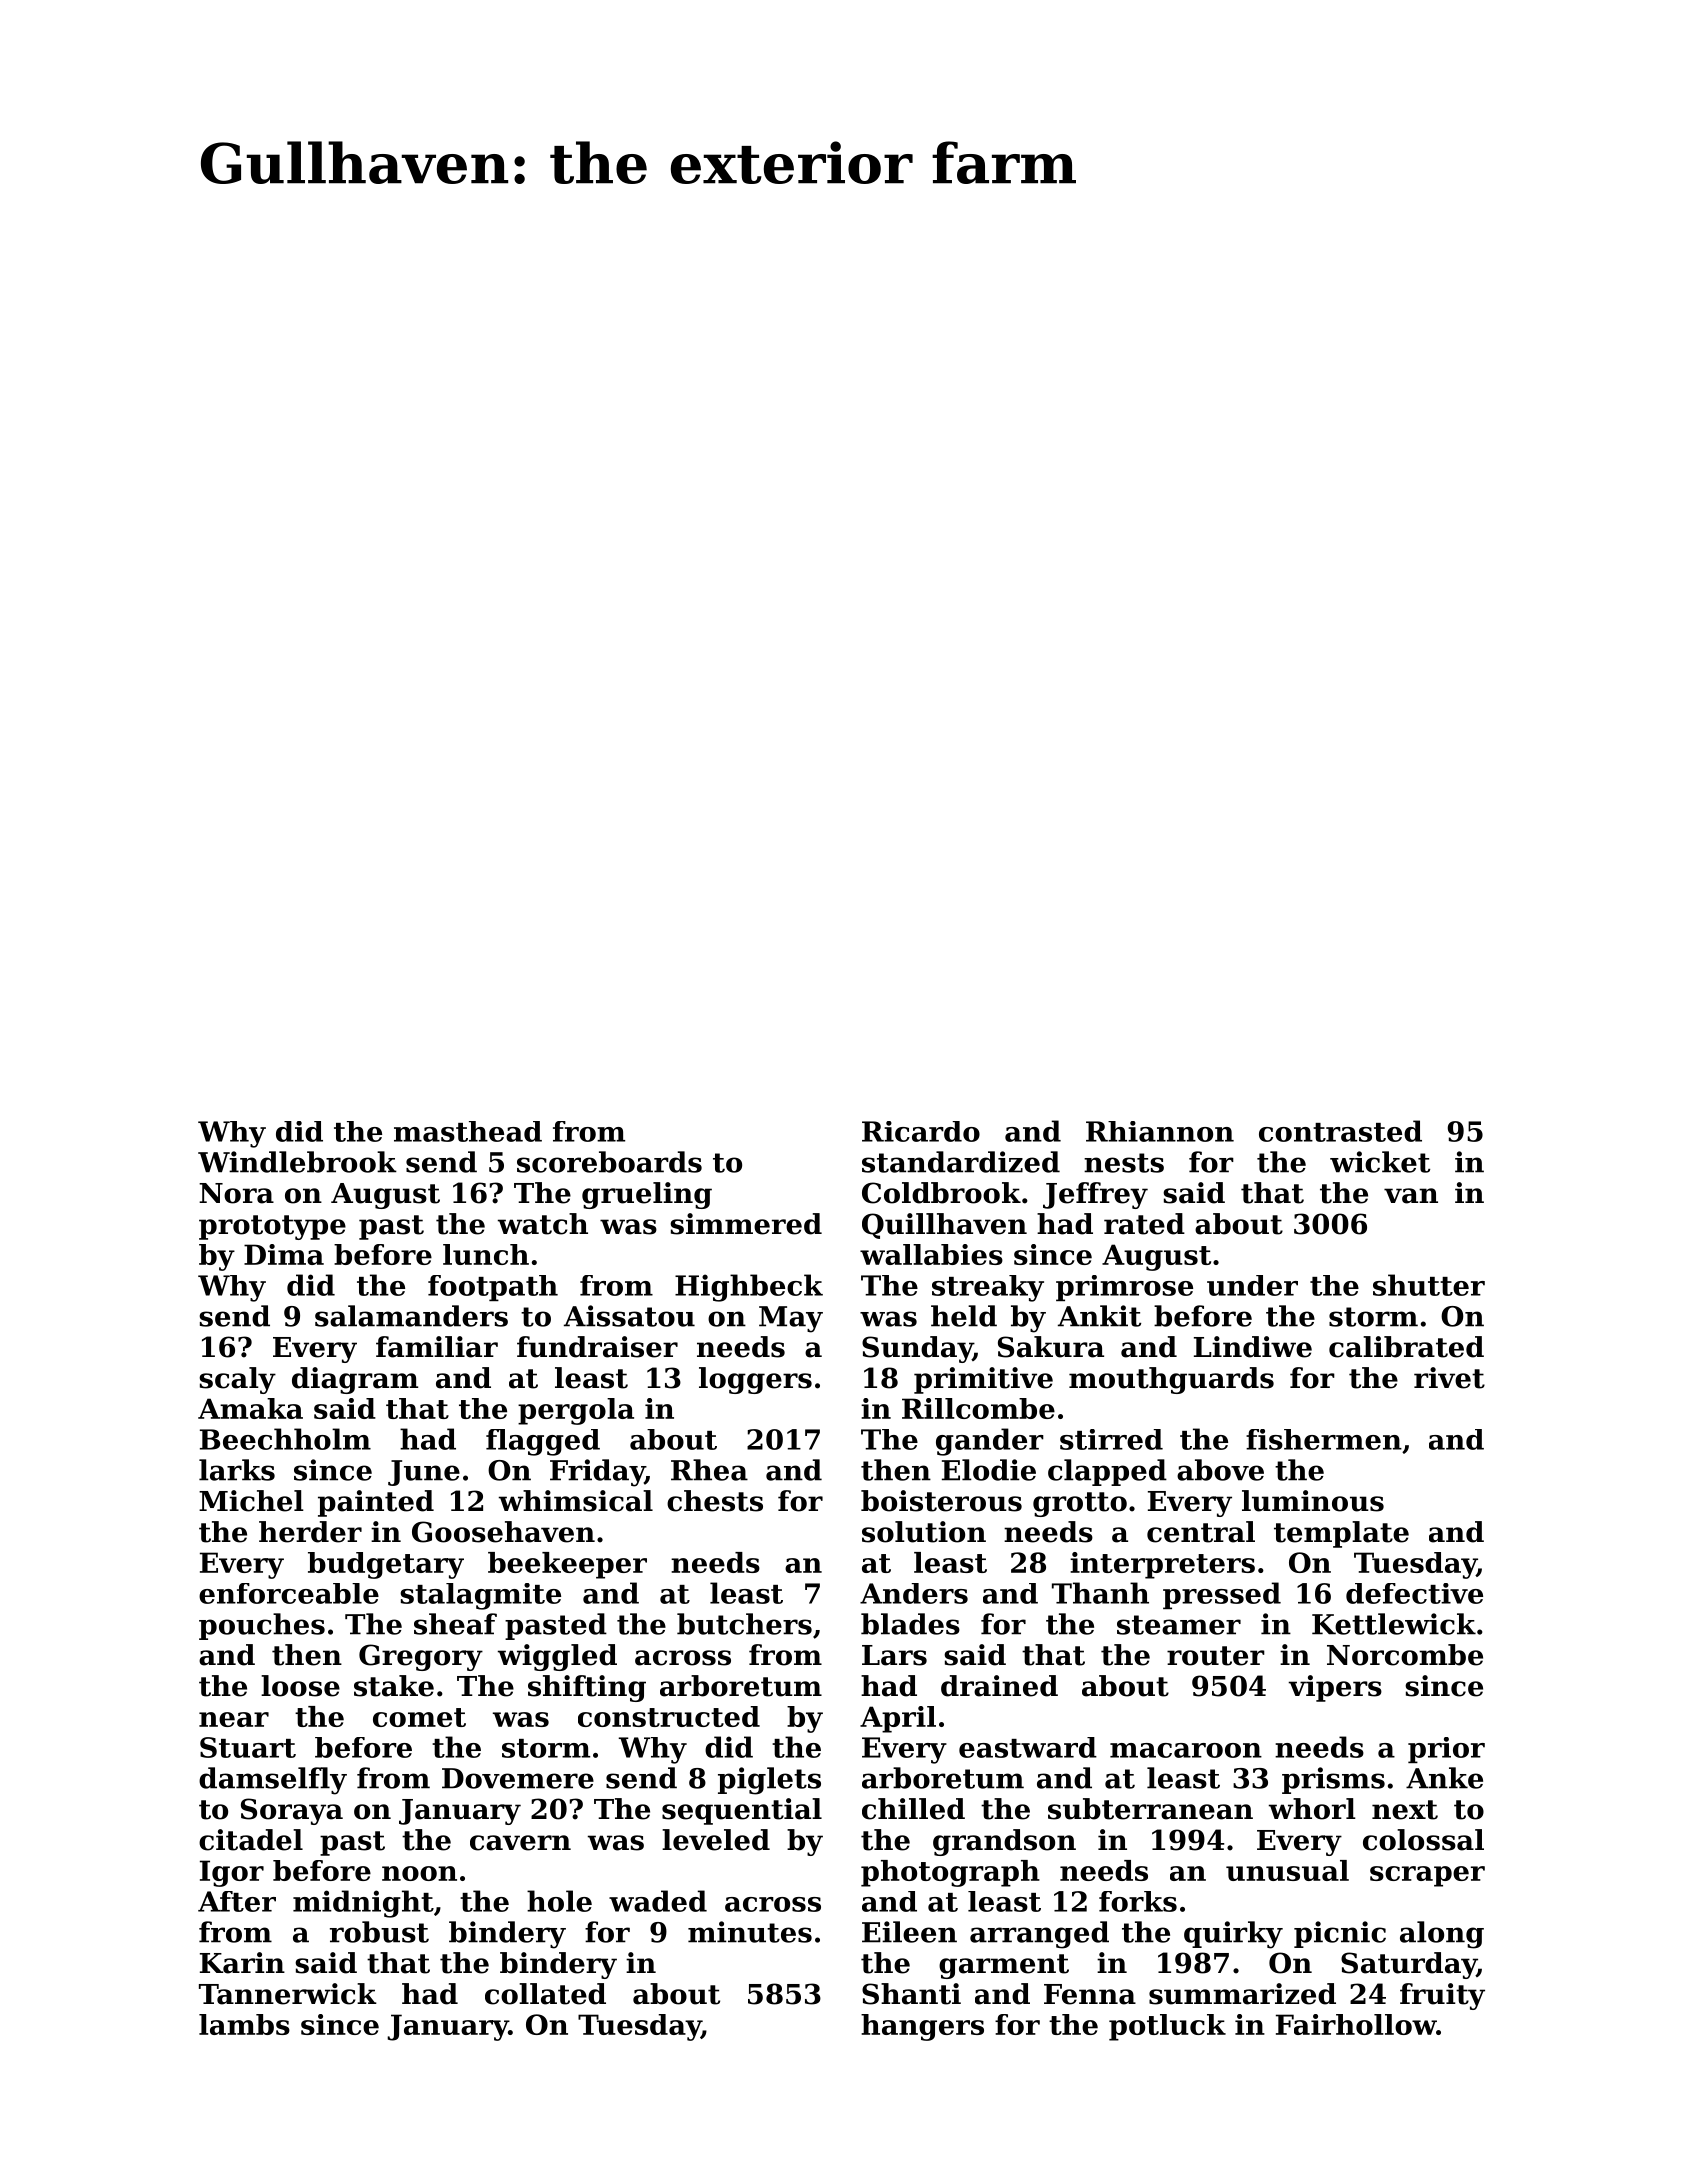 Image resolution: width=1683 pixels, height=2178 pixels. Describe the element at coordinates (1449, 1378) in the screenshot. I see `rivet` at that location.
